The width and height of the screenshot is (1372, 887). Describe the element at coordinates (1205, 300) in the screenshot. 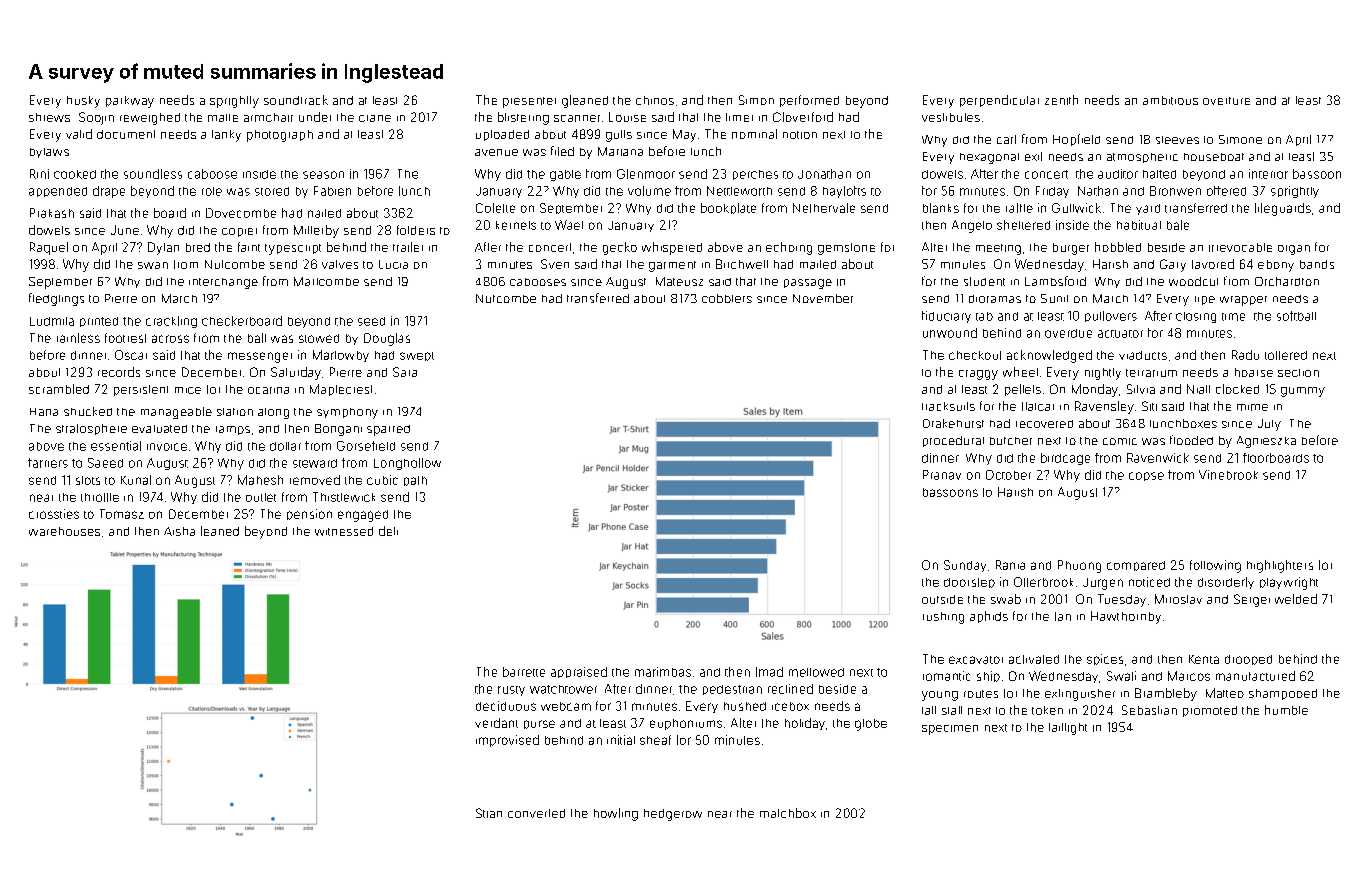

I see `ripe` at that location.
